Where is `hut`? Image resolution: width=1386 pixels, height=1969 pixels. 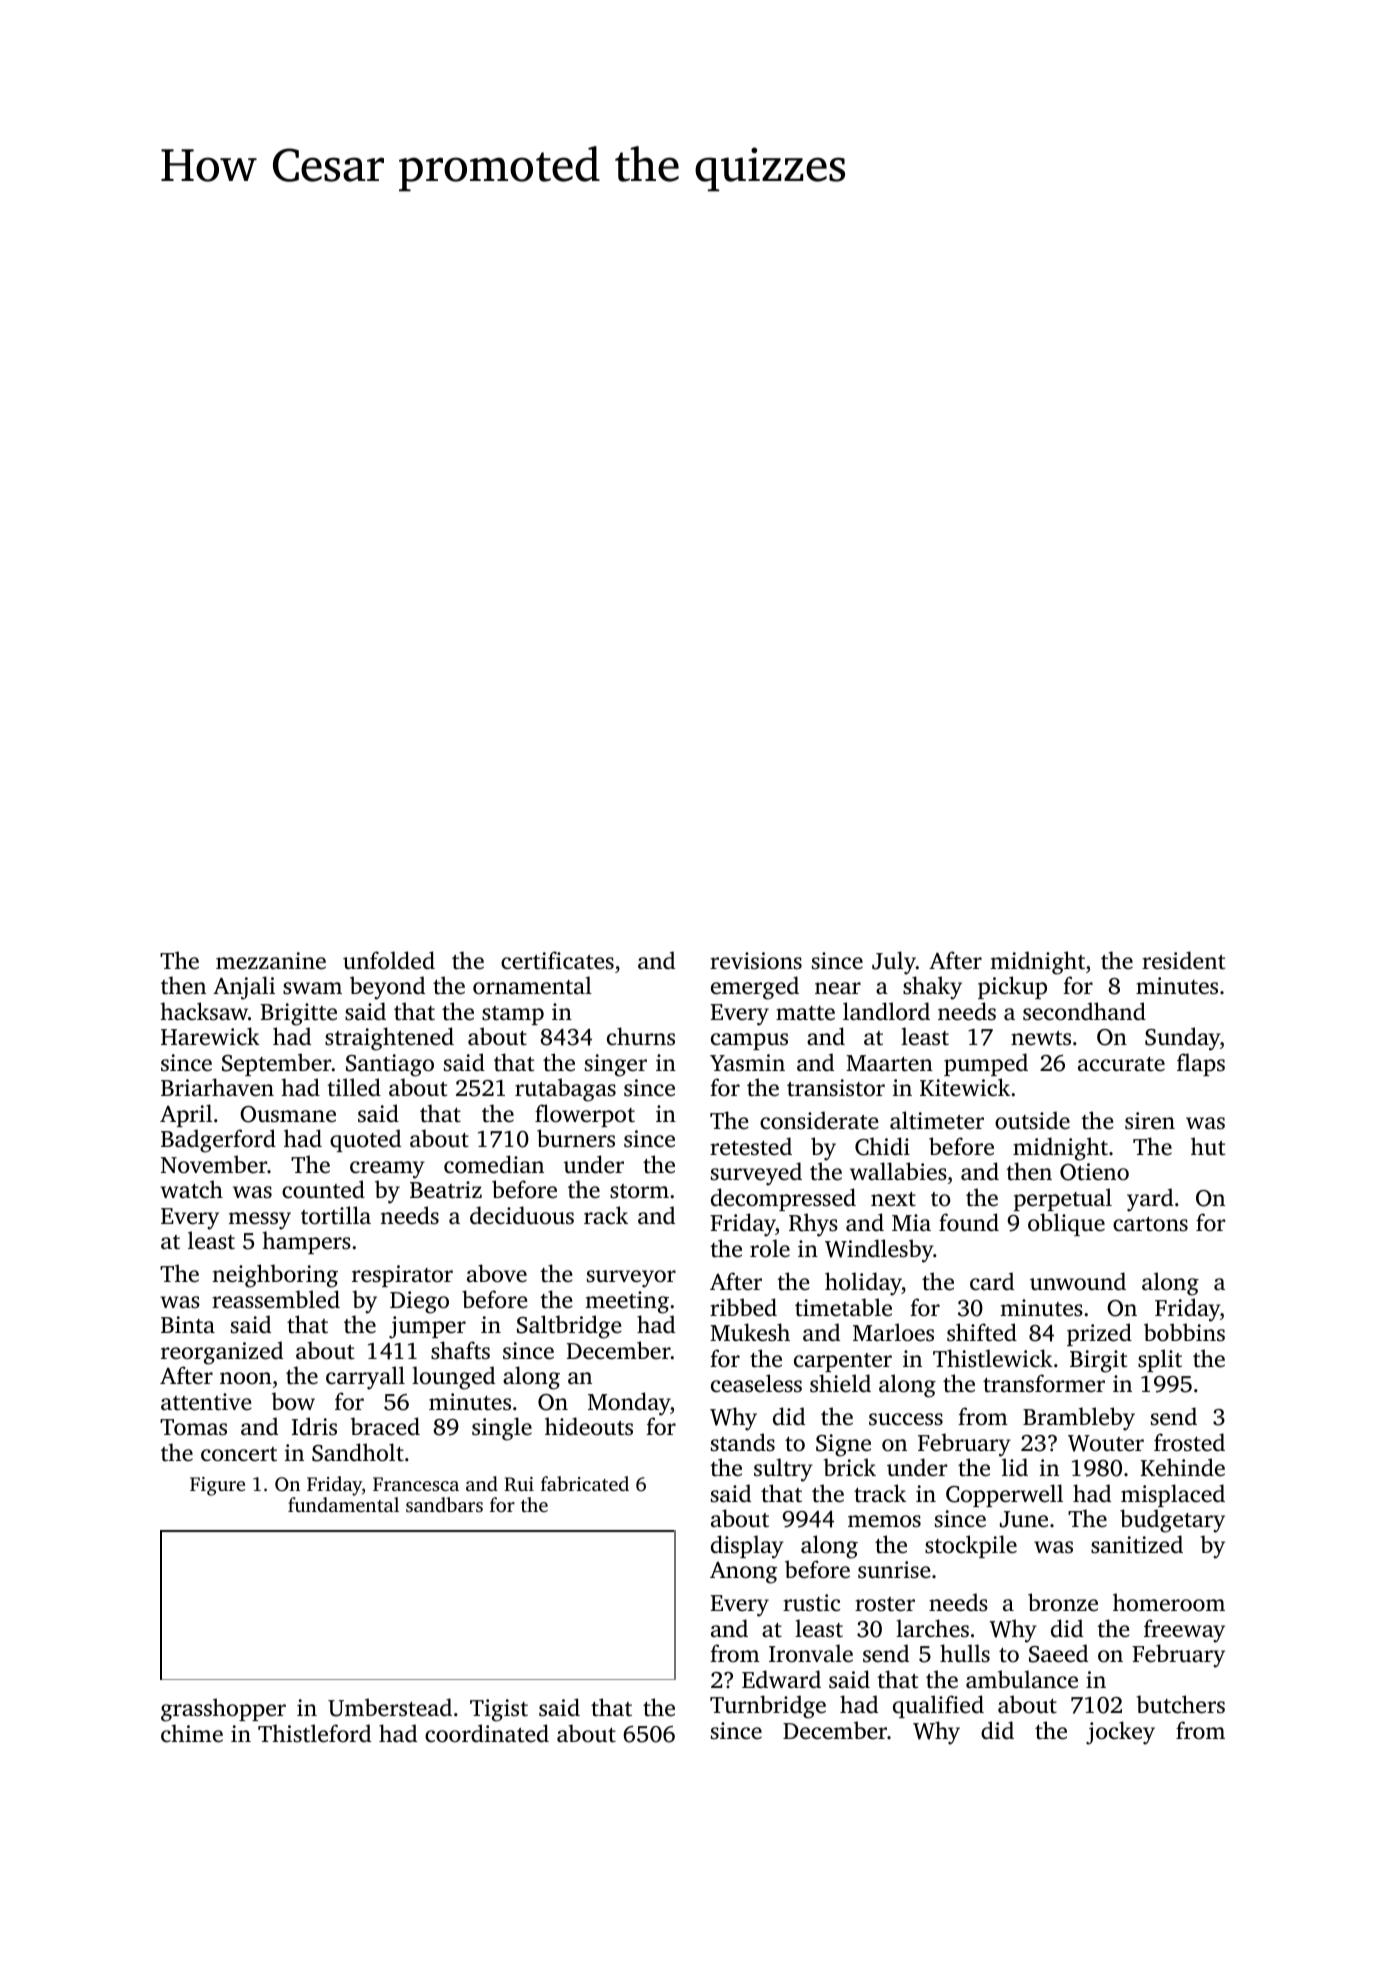 hut is located at coordinates (1208, 1146).
